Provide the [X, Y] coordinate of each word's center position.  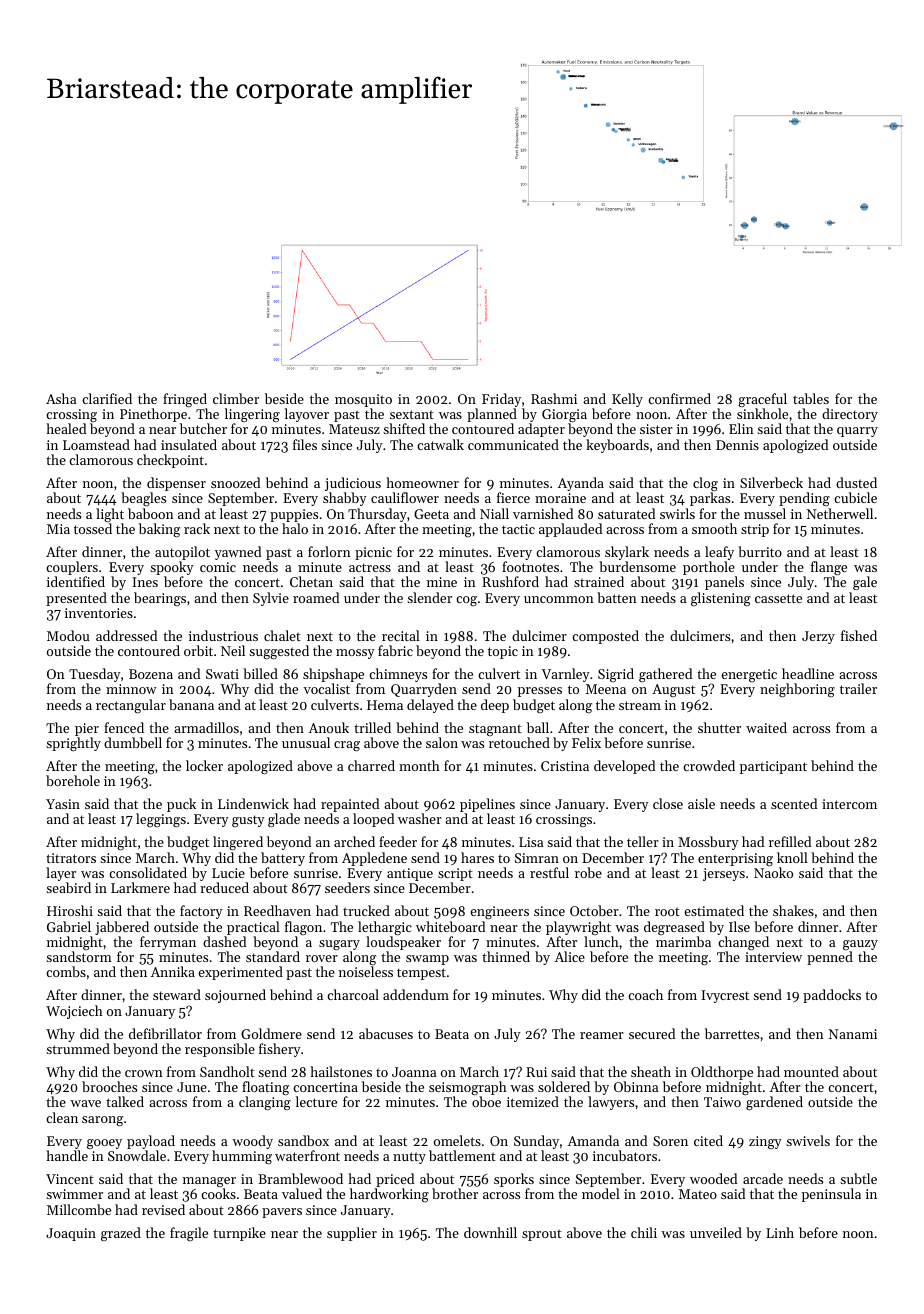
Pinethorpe [153, 415]
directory [850, 415]
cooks [218, 1193]
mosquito [363, 400]
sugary [339, 945]
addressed [126, 635]
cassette [778, 598]
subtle [858, 1178]
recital [401, 635]
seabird [68, 887]
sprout [542, 1235]
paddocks [832, 996]
